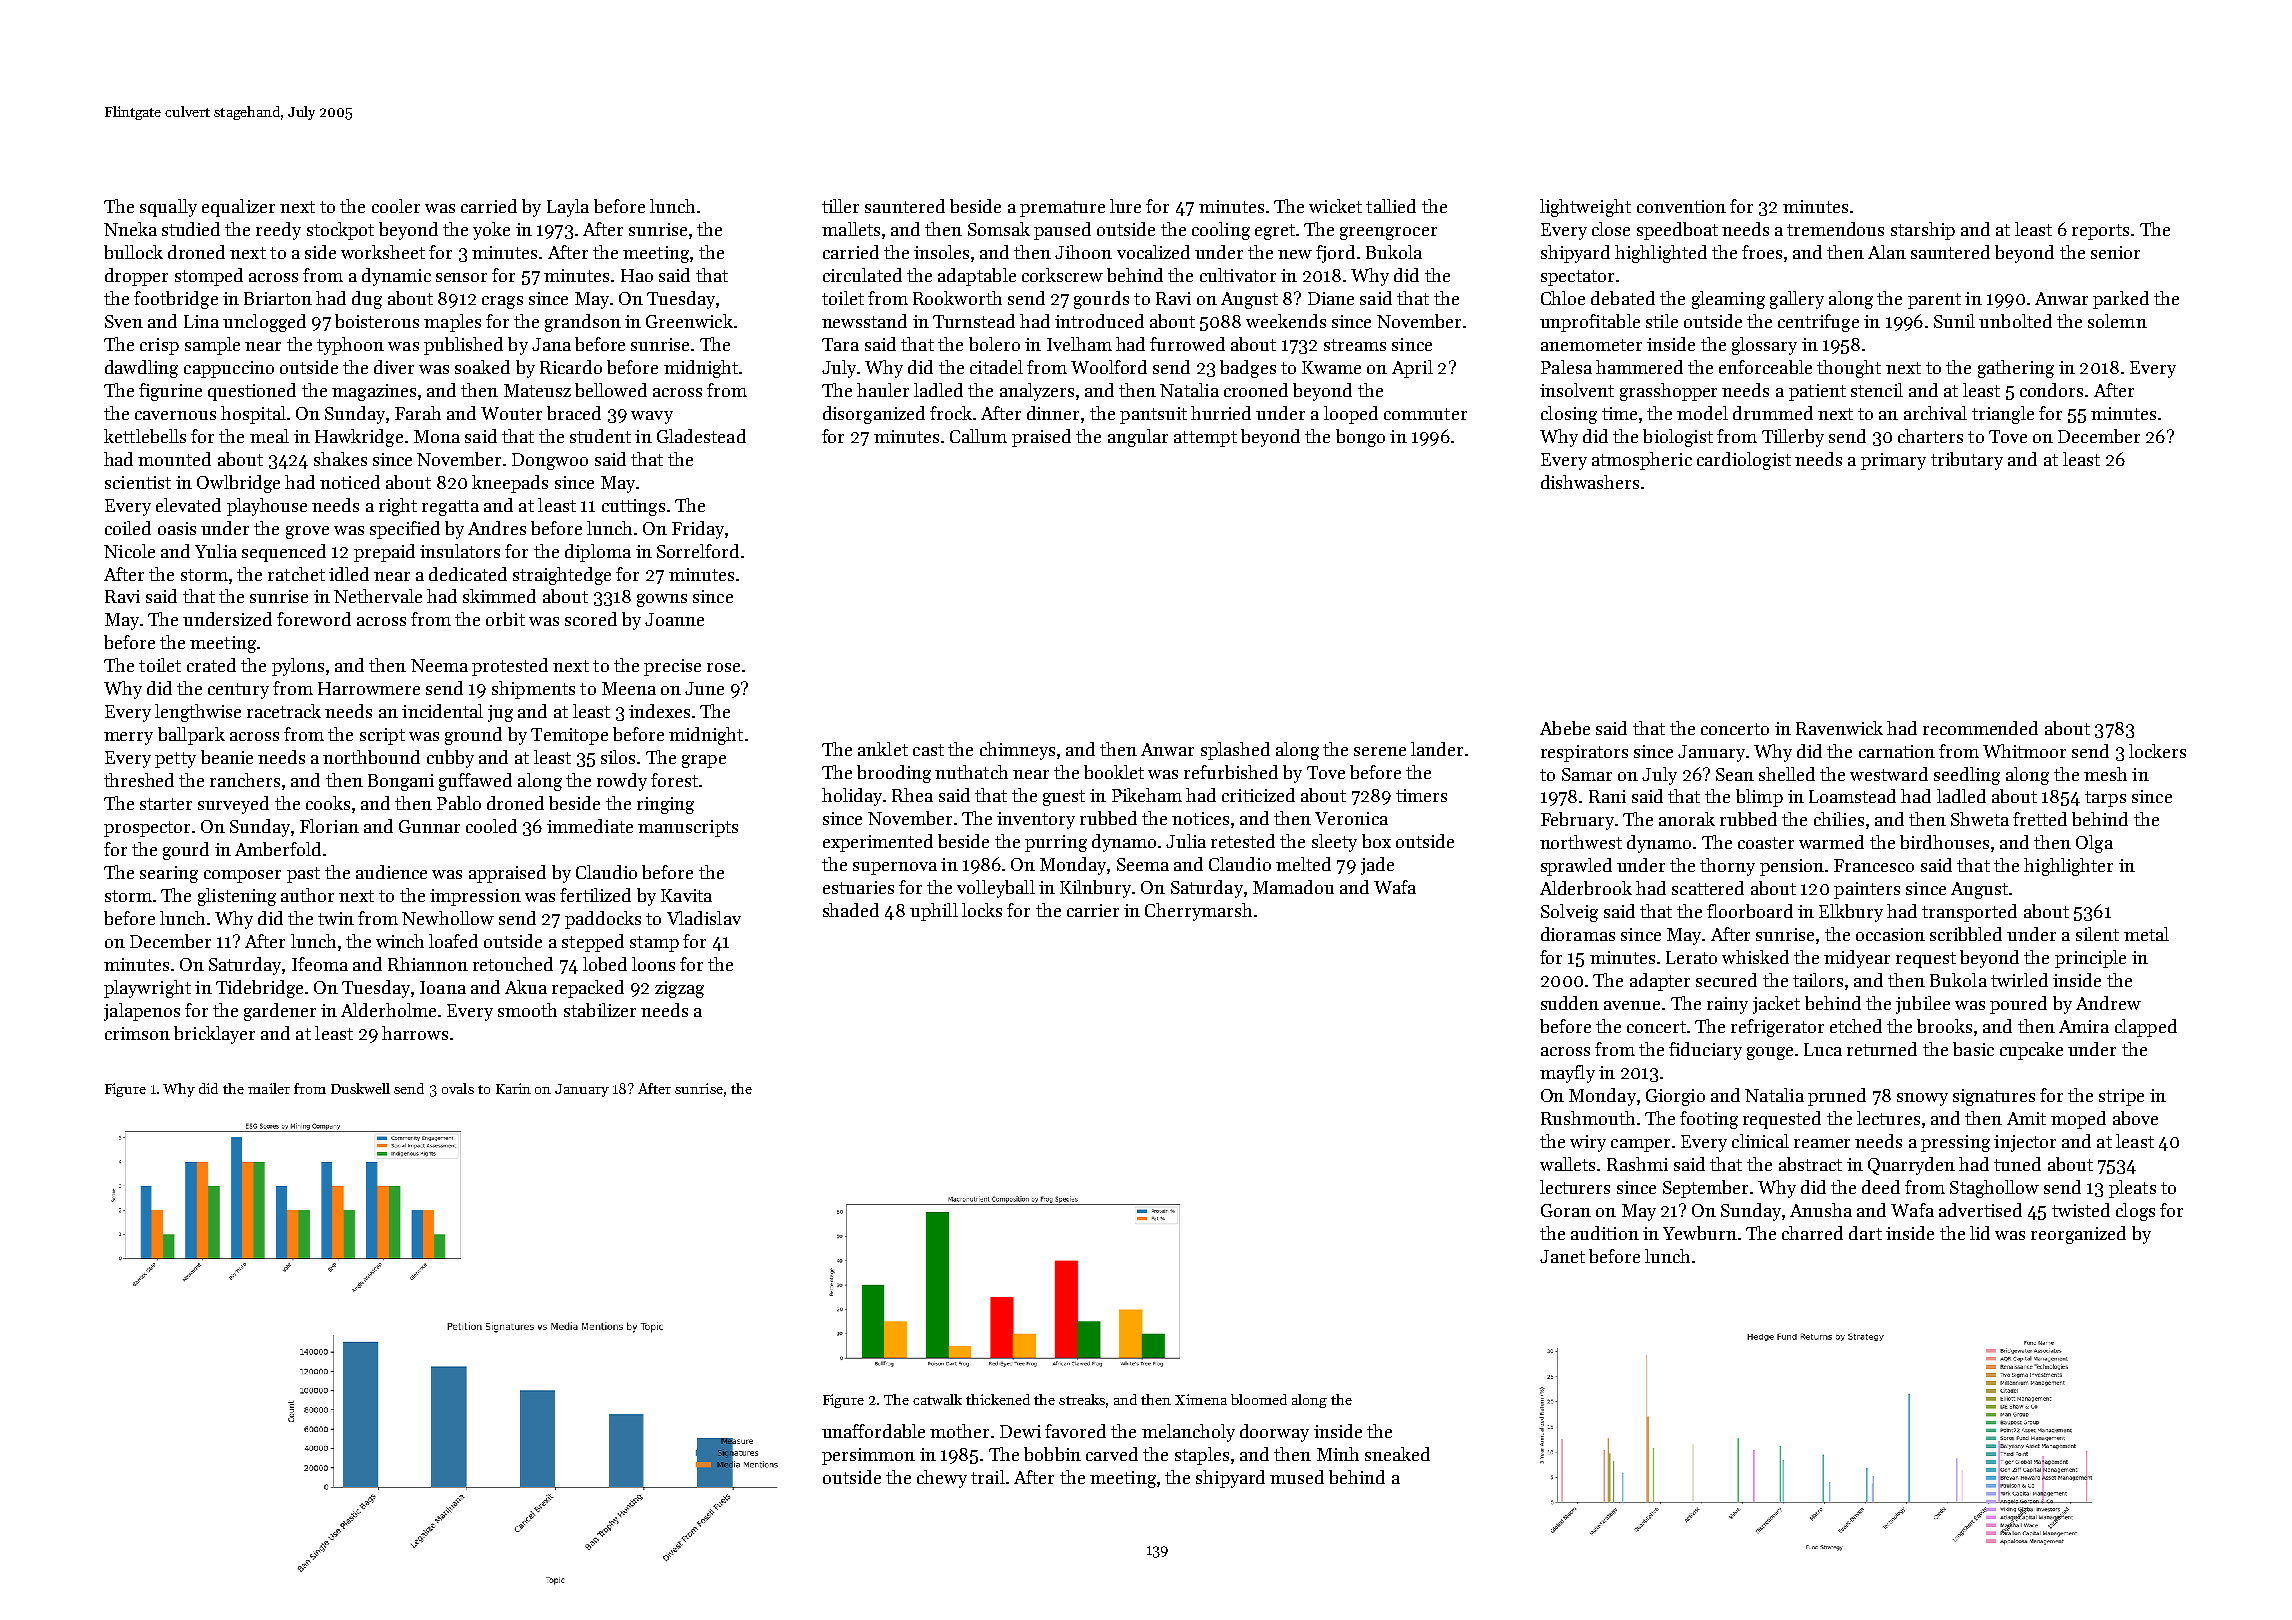  Describe the element at coordinates (2026, 1118) in the page. I see `Amit` at that location.
